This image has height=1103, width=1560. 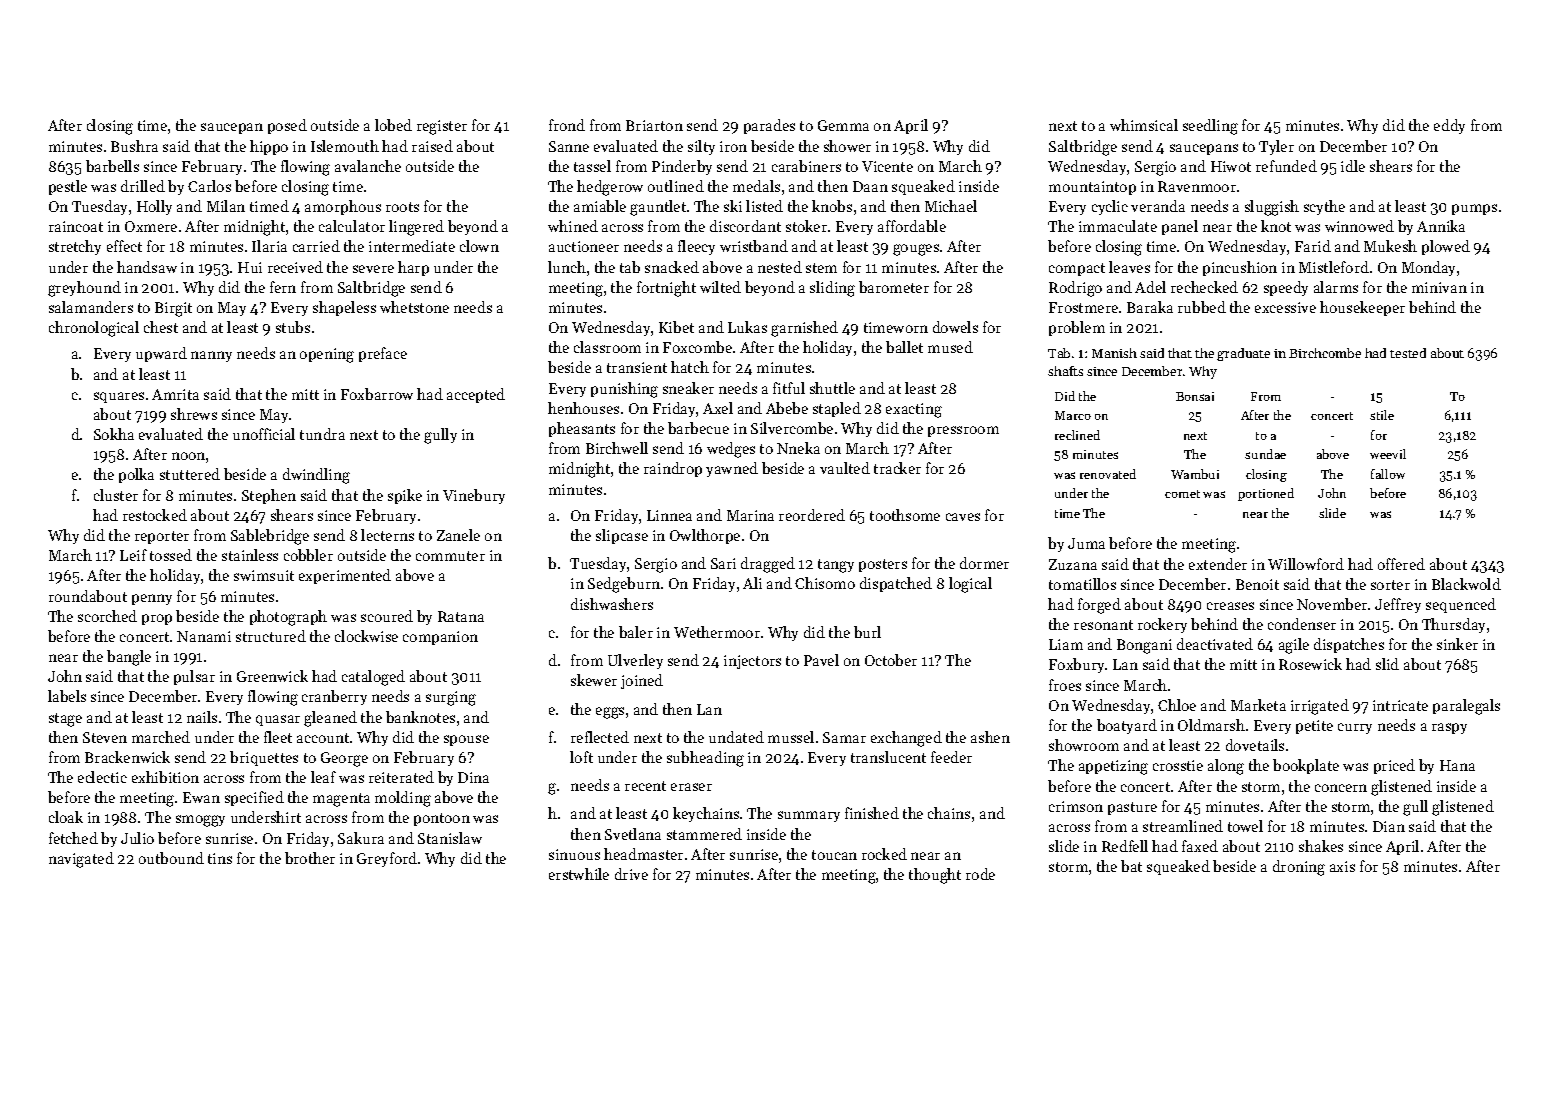 I want to click on bat, so click(x=1131, y=866).
